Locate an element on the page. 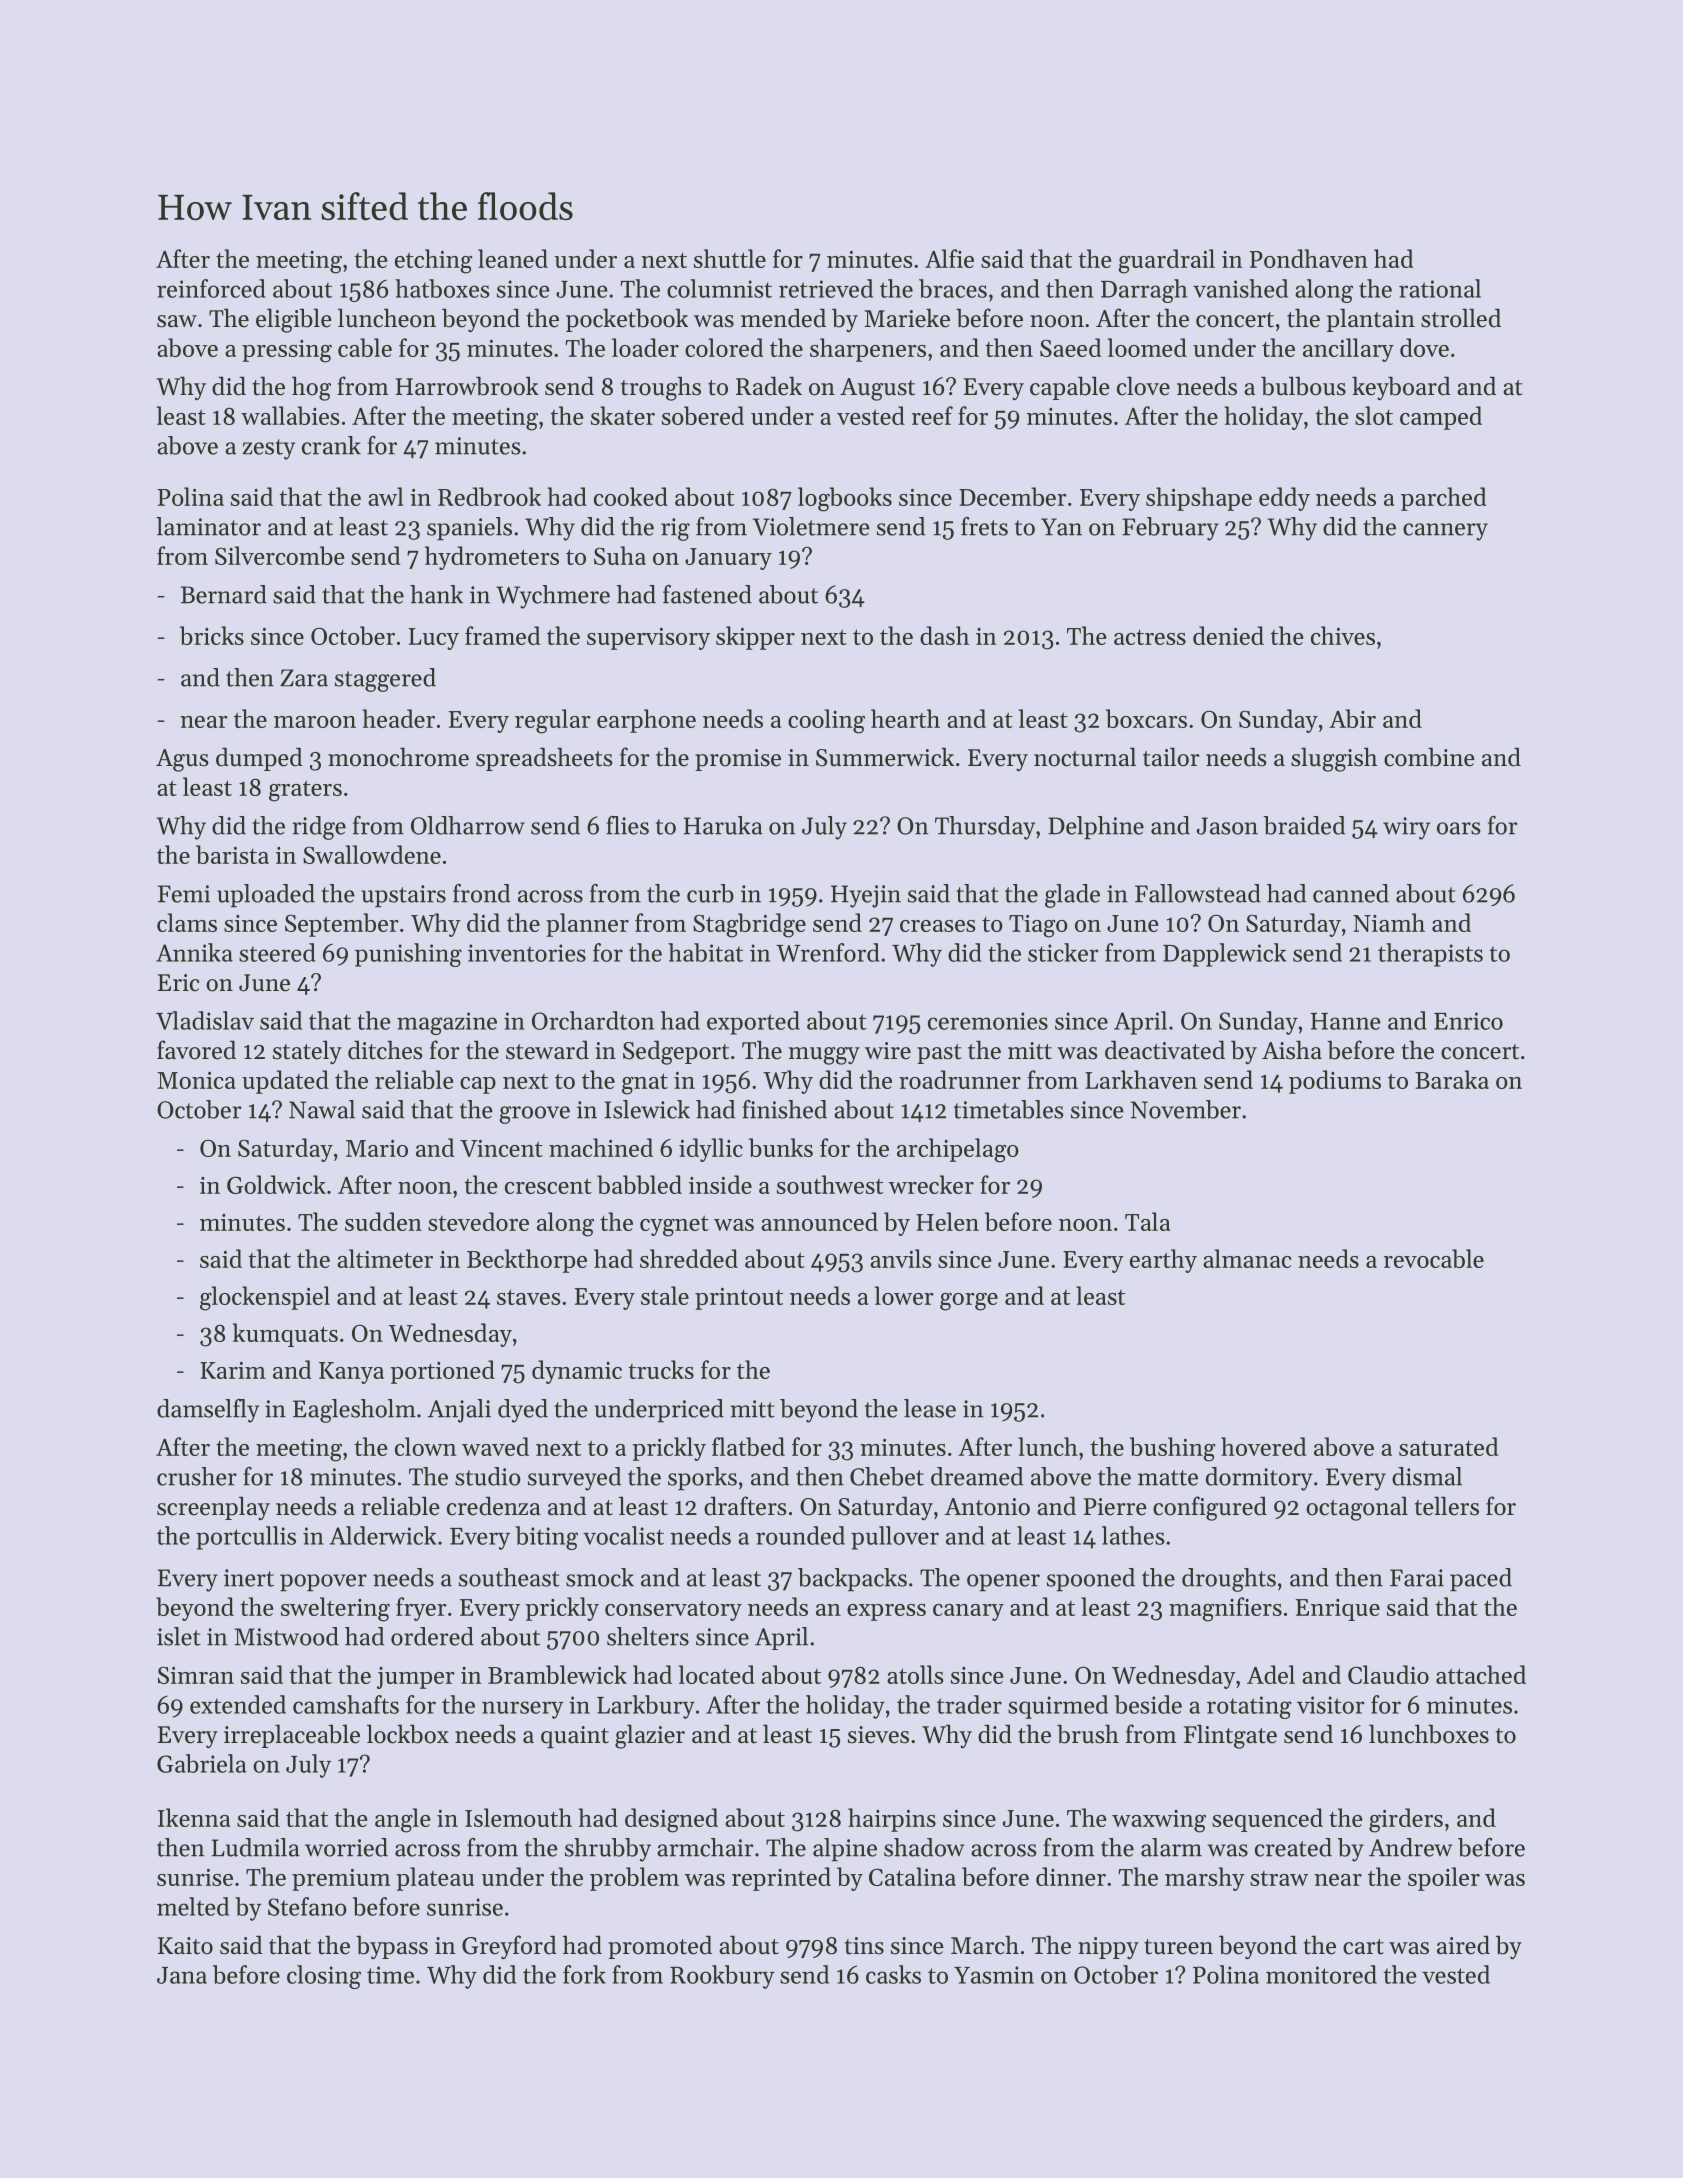 This page has width=1683, height=2178. uploaded is located at coordinates (266, 896).
